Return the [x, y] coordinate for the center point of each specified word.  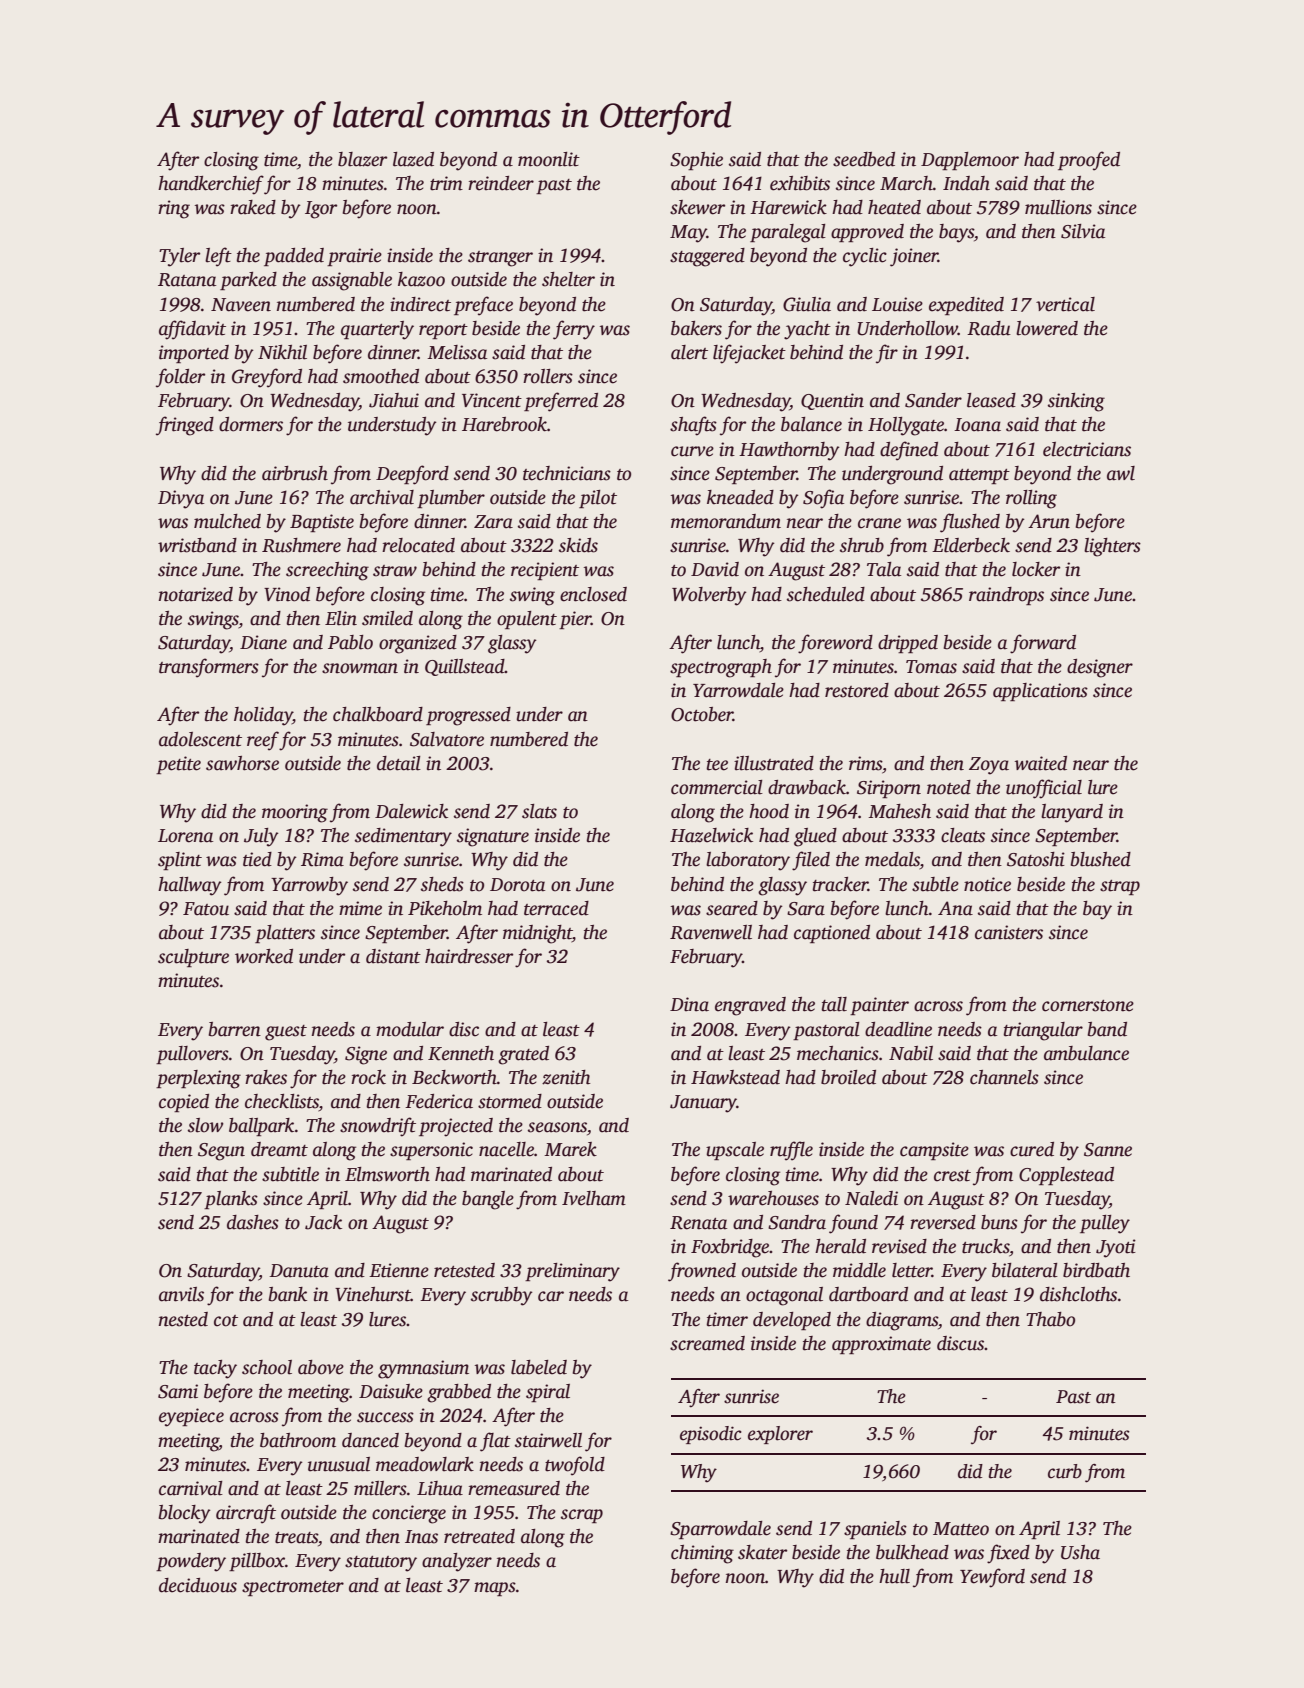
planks [231, 1200]
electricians [1087, 449]
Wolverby [709, 596]
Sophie [696, 161]
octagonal [784, 1296]
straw [395, 571]
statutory [381, 1564]
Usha [1080, 1552]
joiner [914, 257]
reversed [943, 1222]
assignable [352, 281]
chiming [702, 1554]
